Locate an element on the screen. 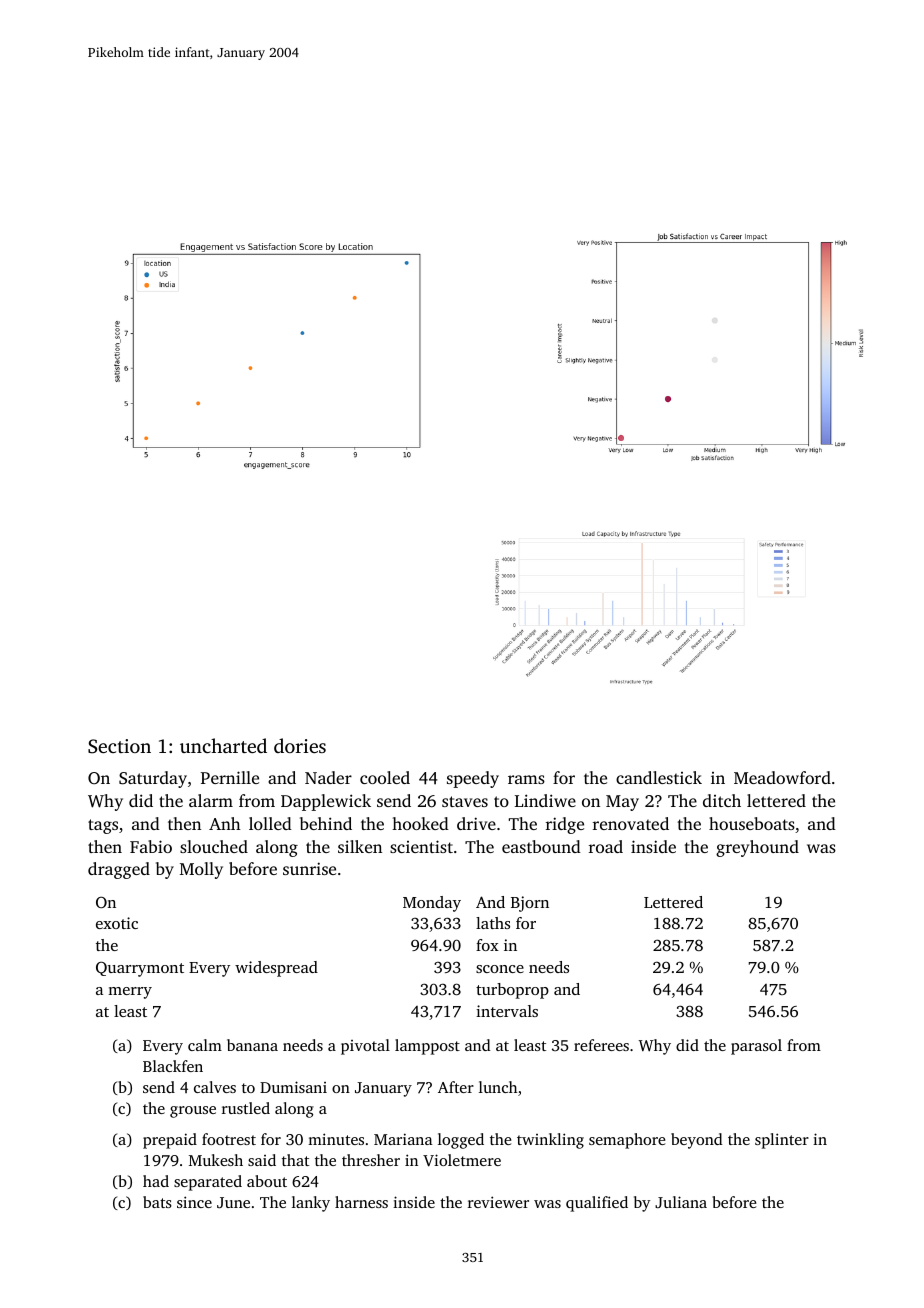 This screenshot has width=924, height=1308. prepaid is located at coordinates (170, 1141).
